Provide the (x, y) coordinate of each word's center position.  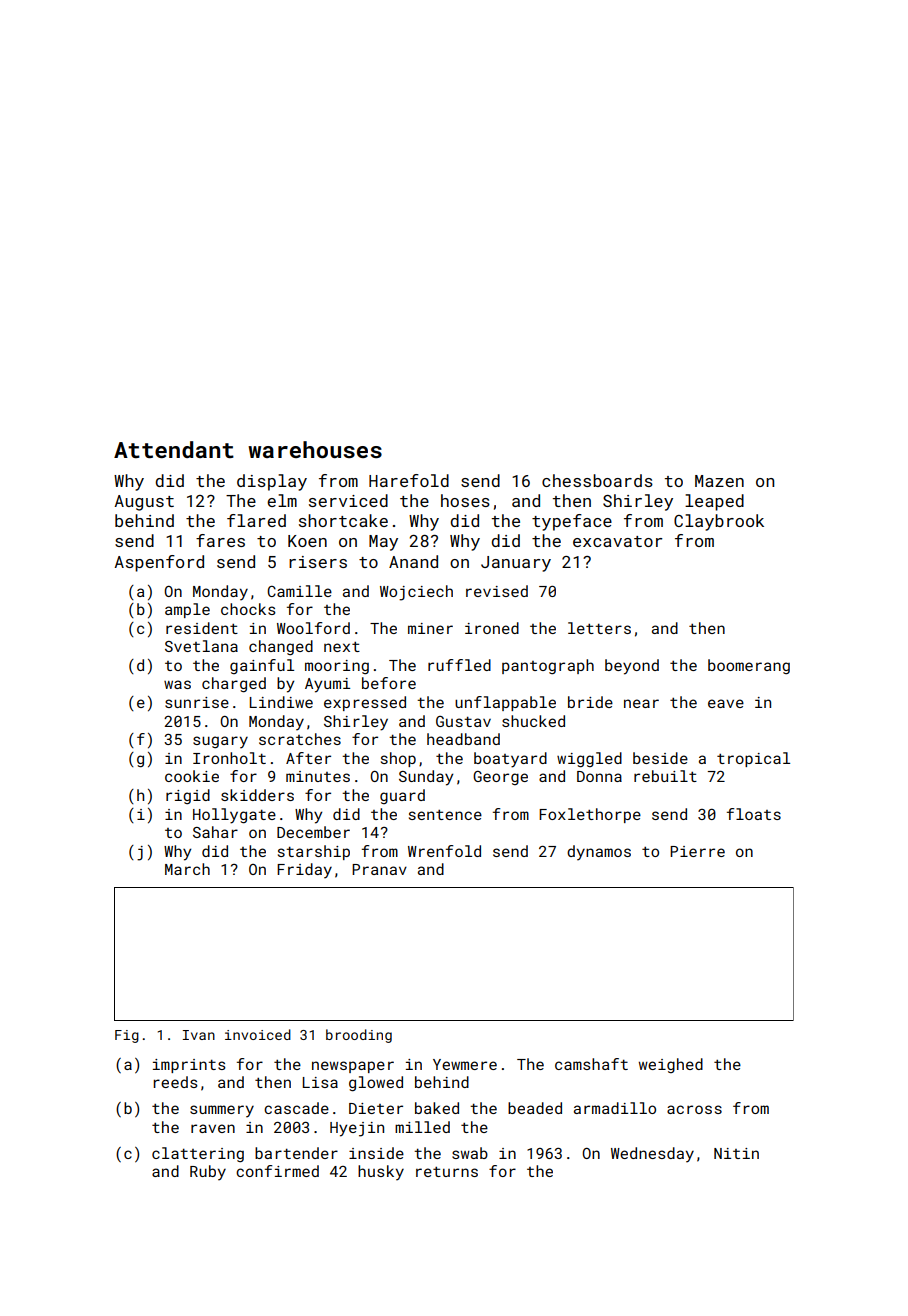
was (177, 684)
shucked (533, 721)
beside (660, 758)
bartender (296, 1153)
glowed (376, 1084)
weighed (671, 1065)
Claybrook (719, 522)
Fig (127, 1036)
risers (318, 562)
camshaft (591, 1064)
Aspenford (159, 563)
